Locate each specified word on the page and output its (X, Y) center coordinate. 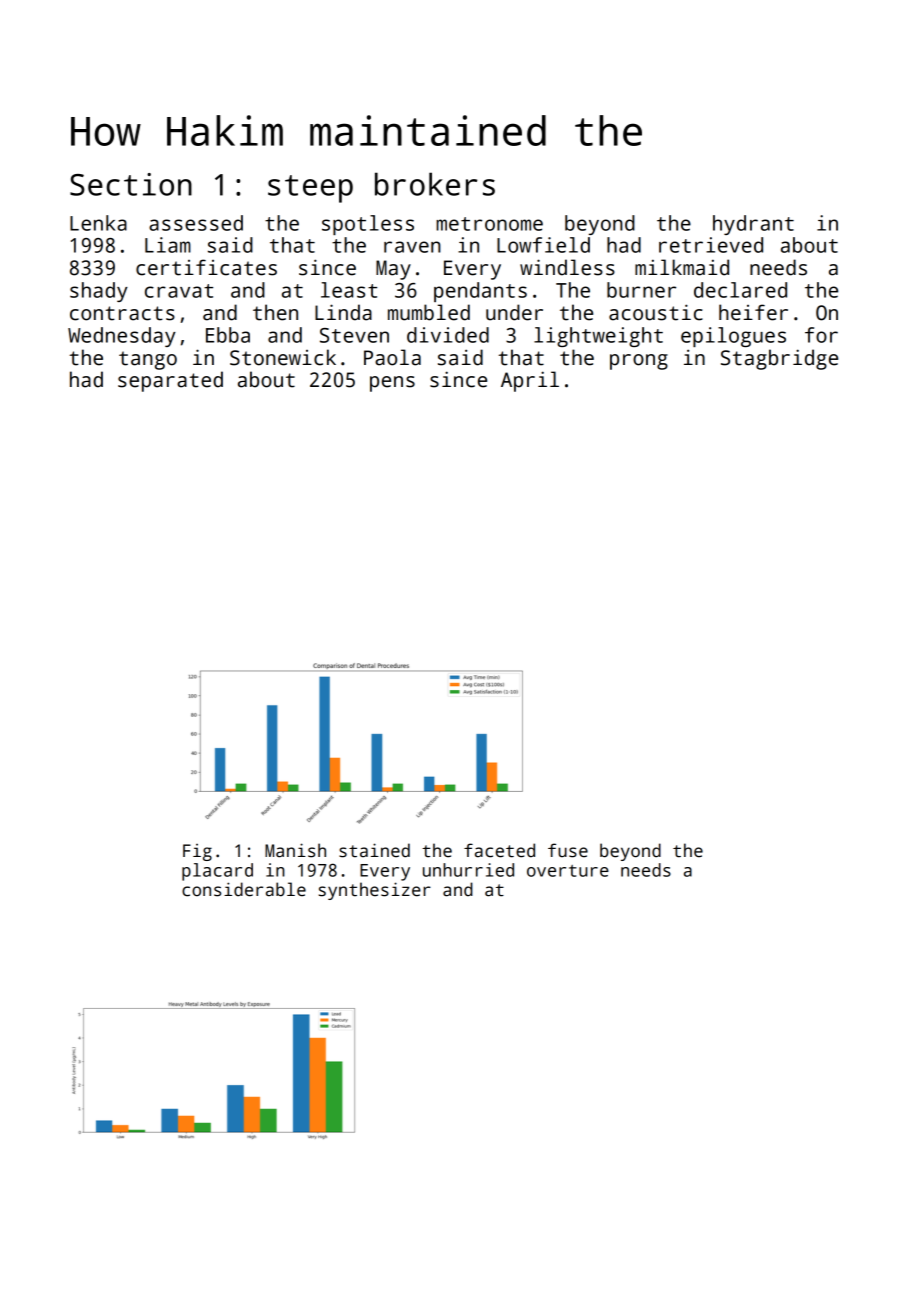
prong (639, 362)
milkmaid (682, 267)
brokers (435, 184)
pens (392, 384)
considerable (244, 889)
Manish (295, 850)
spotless (368, 225)
